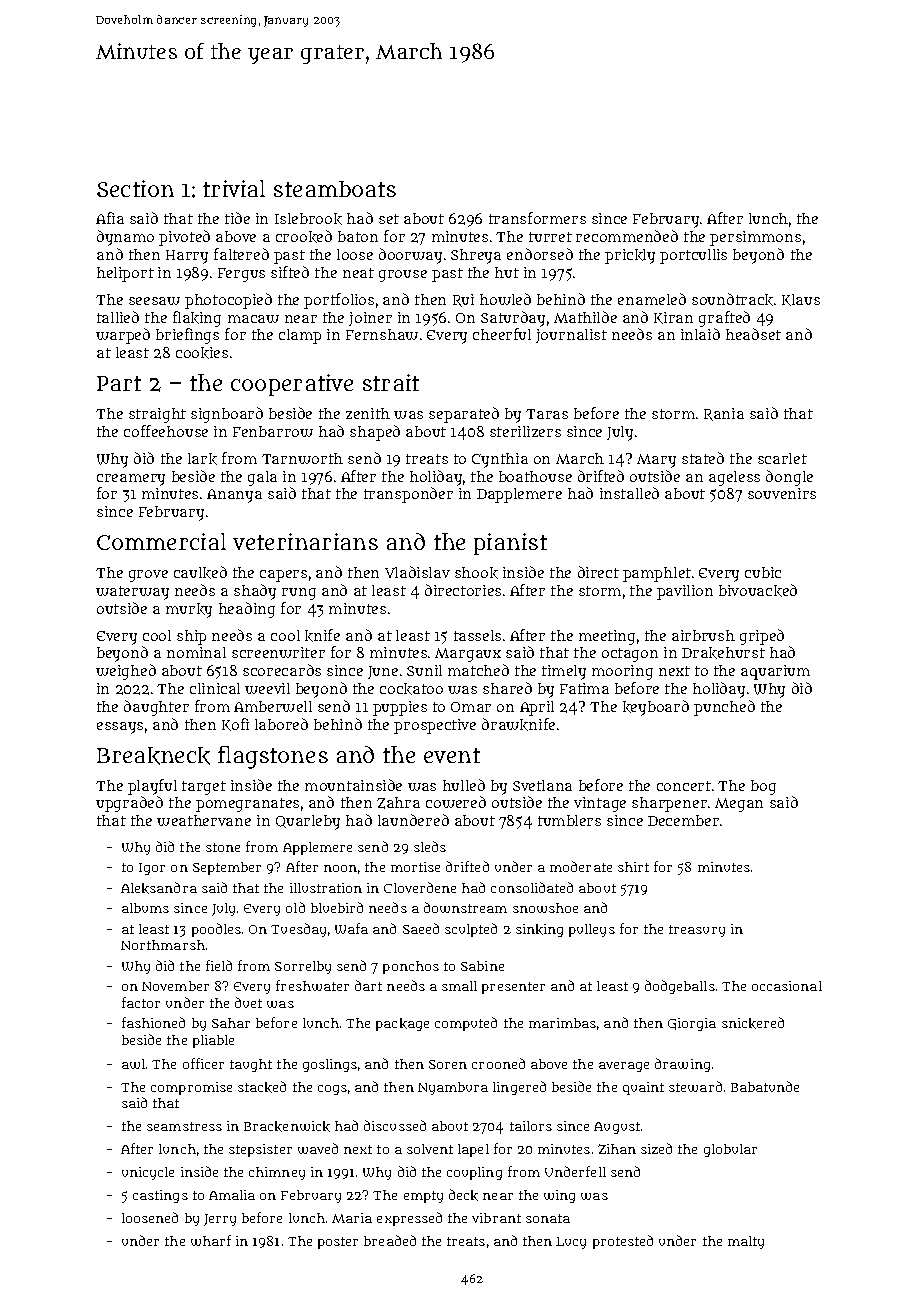  What do you see at coordinates (273, 431) in the screenshot?
I see `Fenbarrow` at bounding box center [273, 431].
